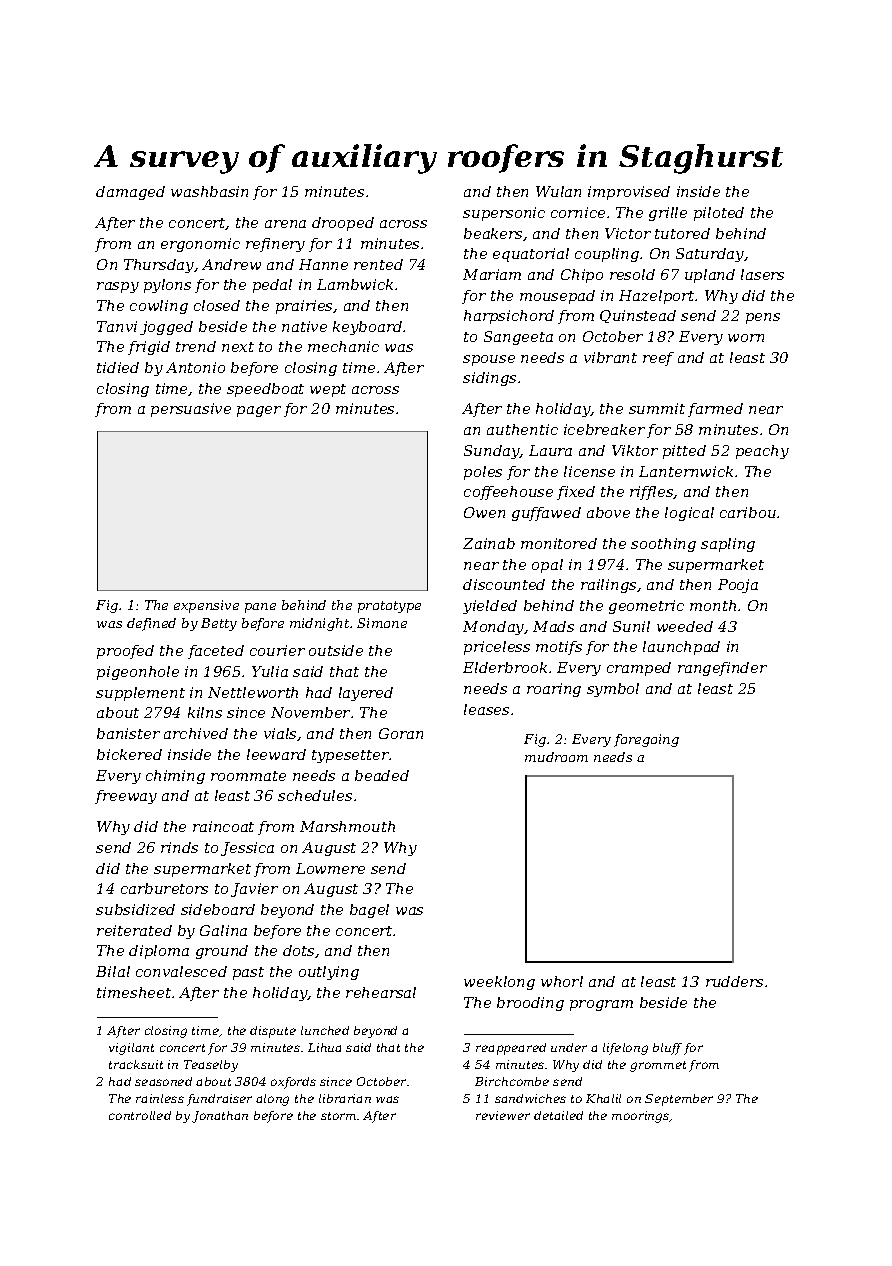 The height and width of the image is (1266, 892). Describe the element at coordinates (681, 648) in the image. I see `launchpad` at that location.
